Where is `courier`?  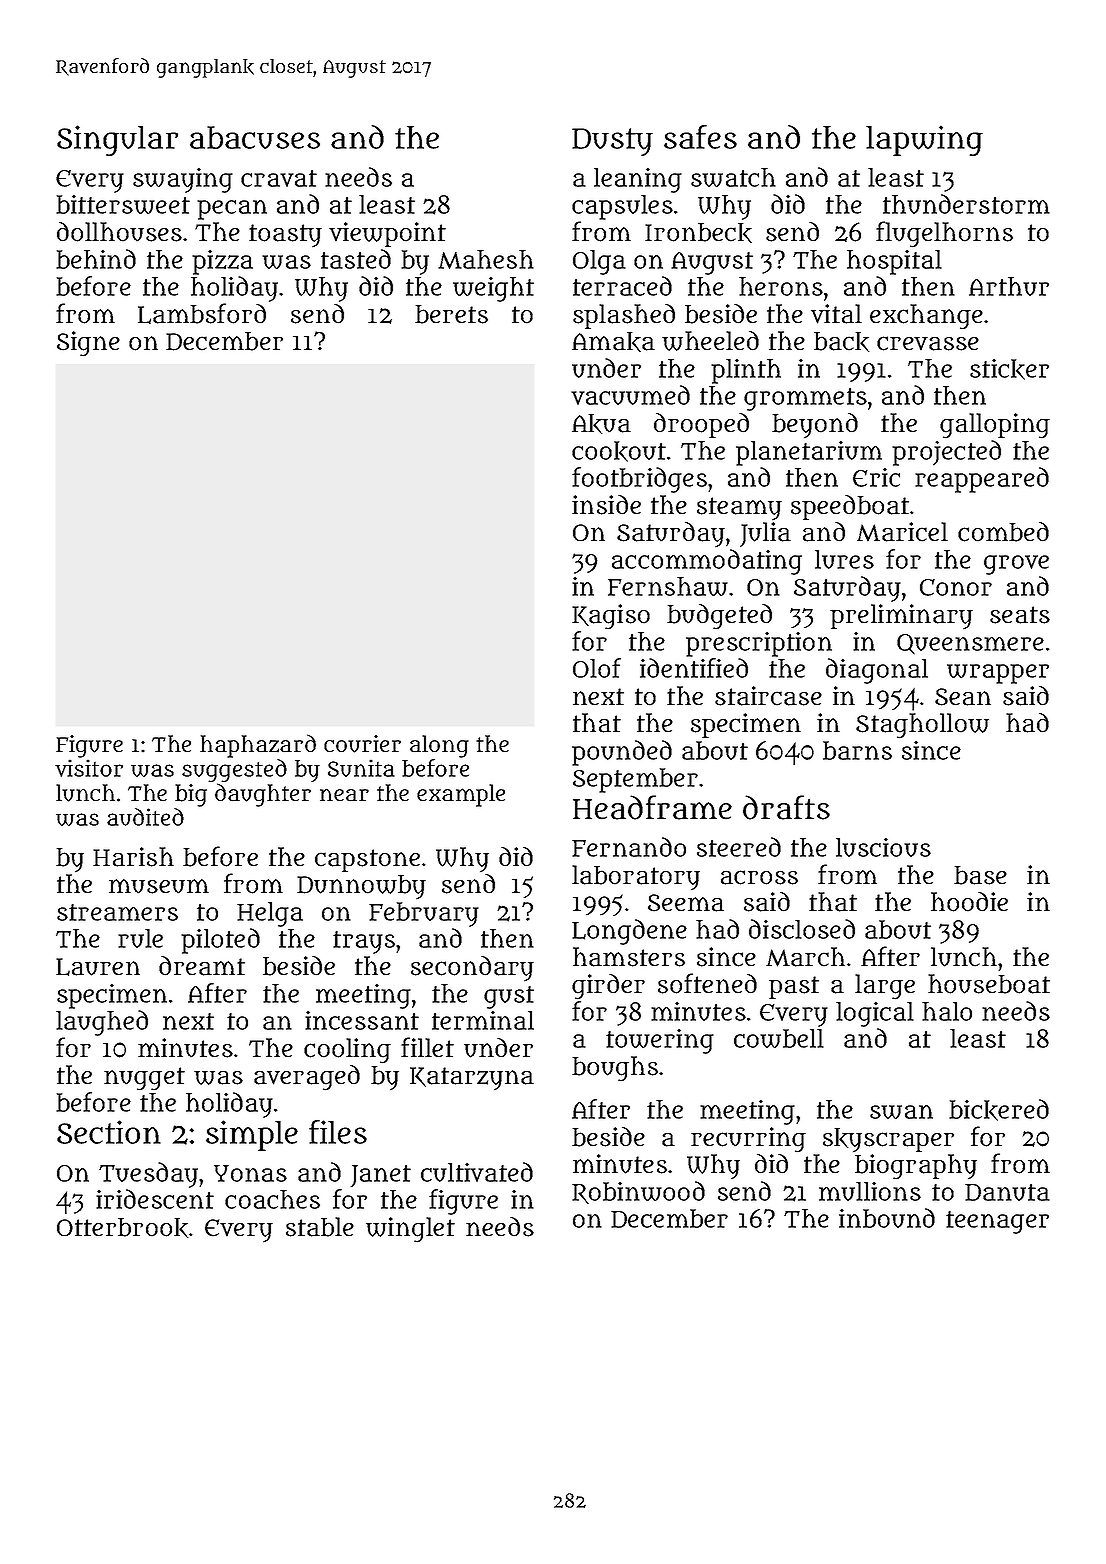
courier is located at coordinates (362, 744).
